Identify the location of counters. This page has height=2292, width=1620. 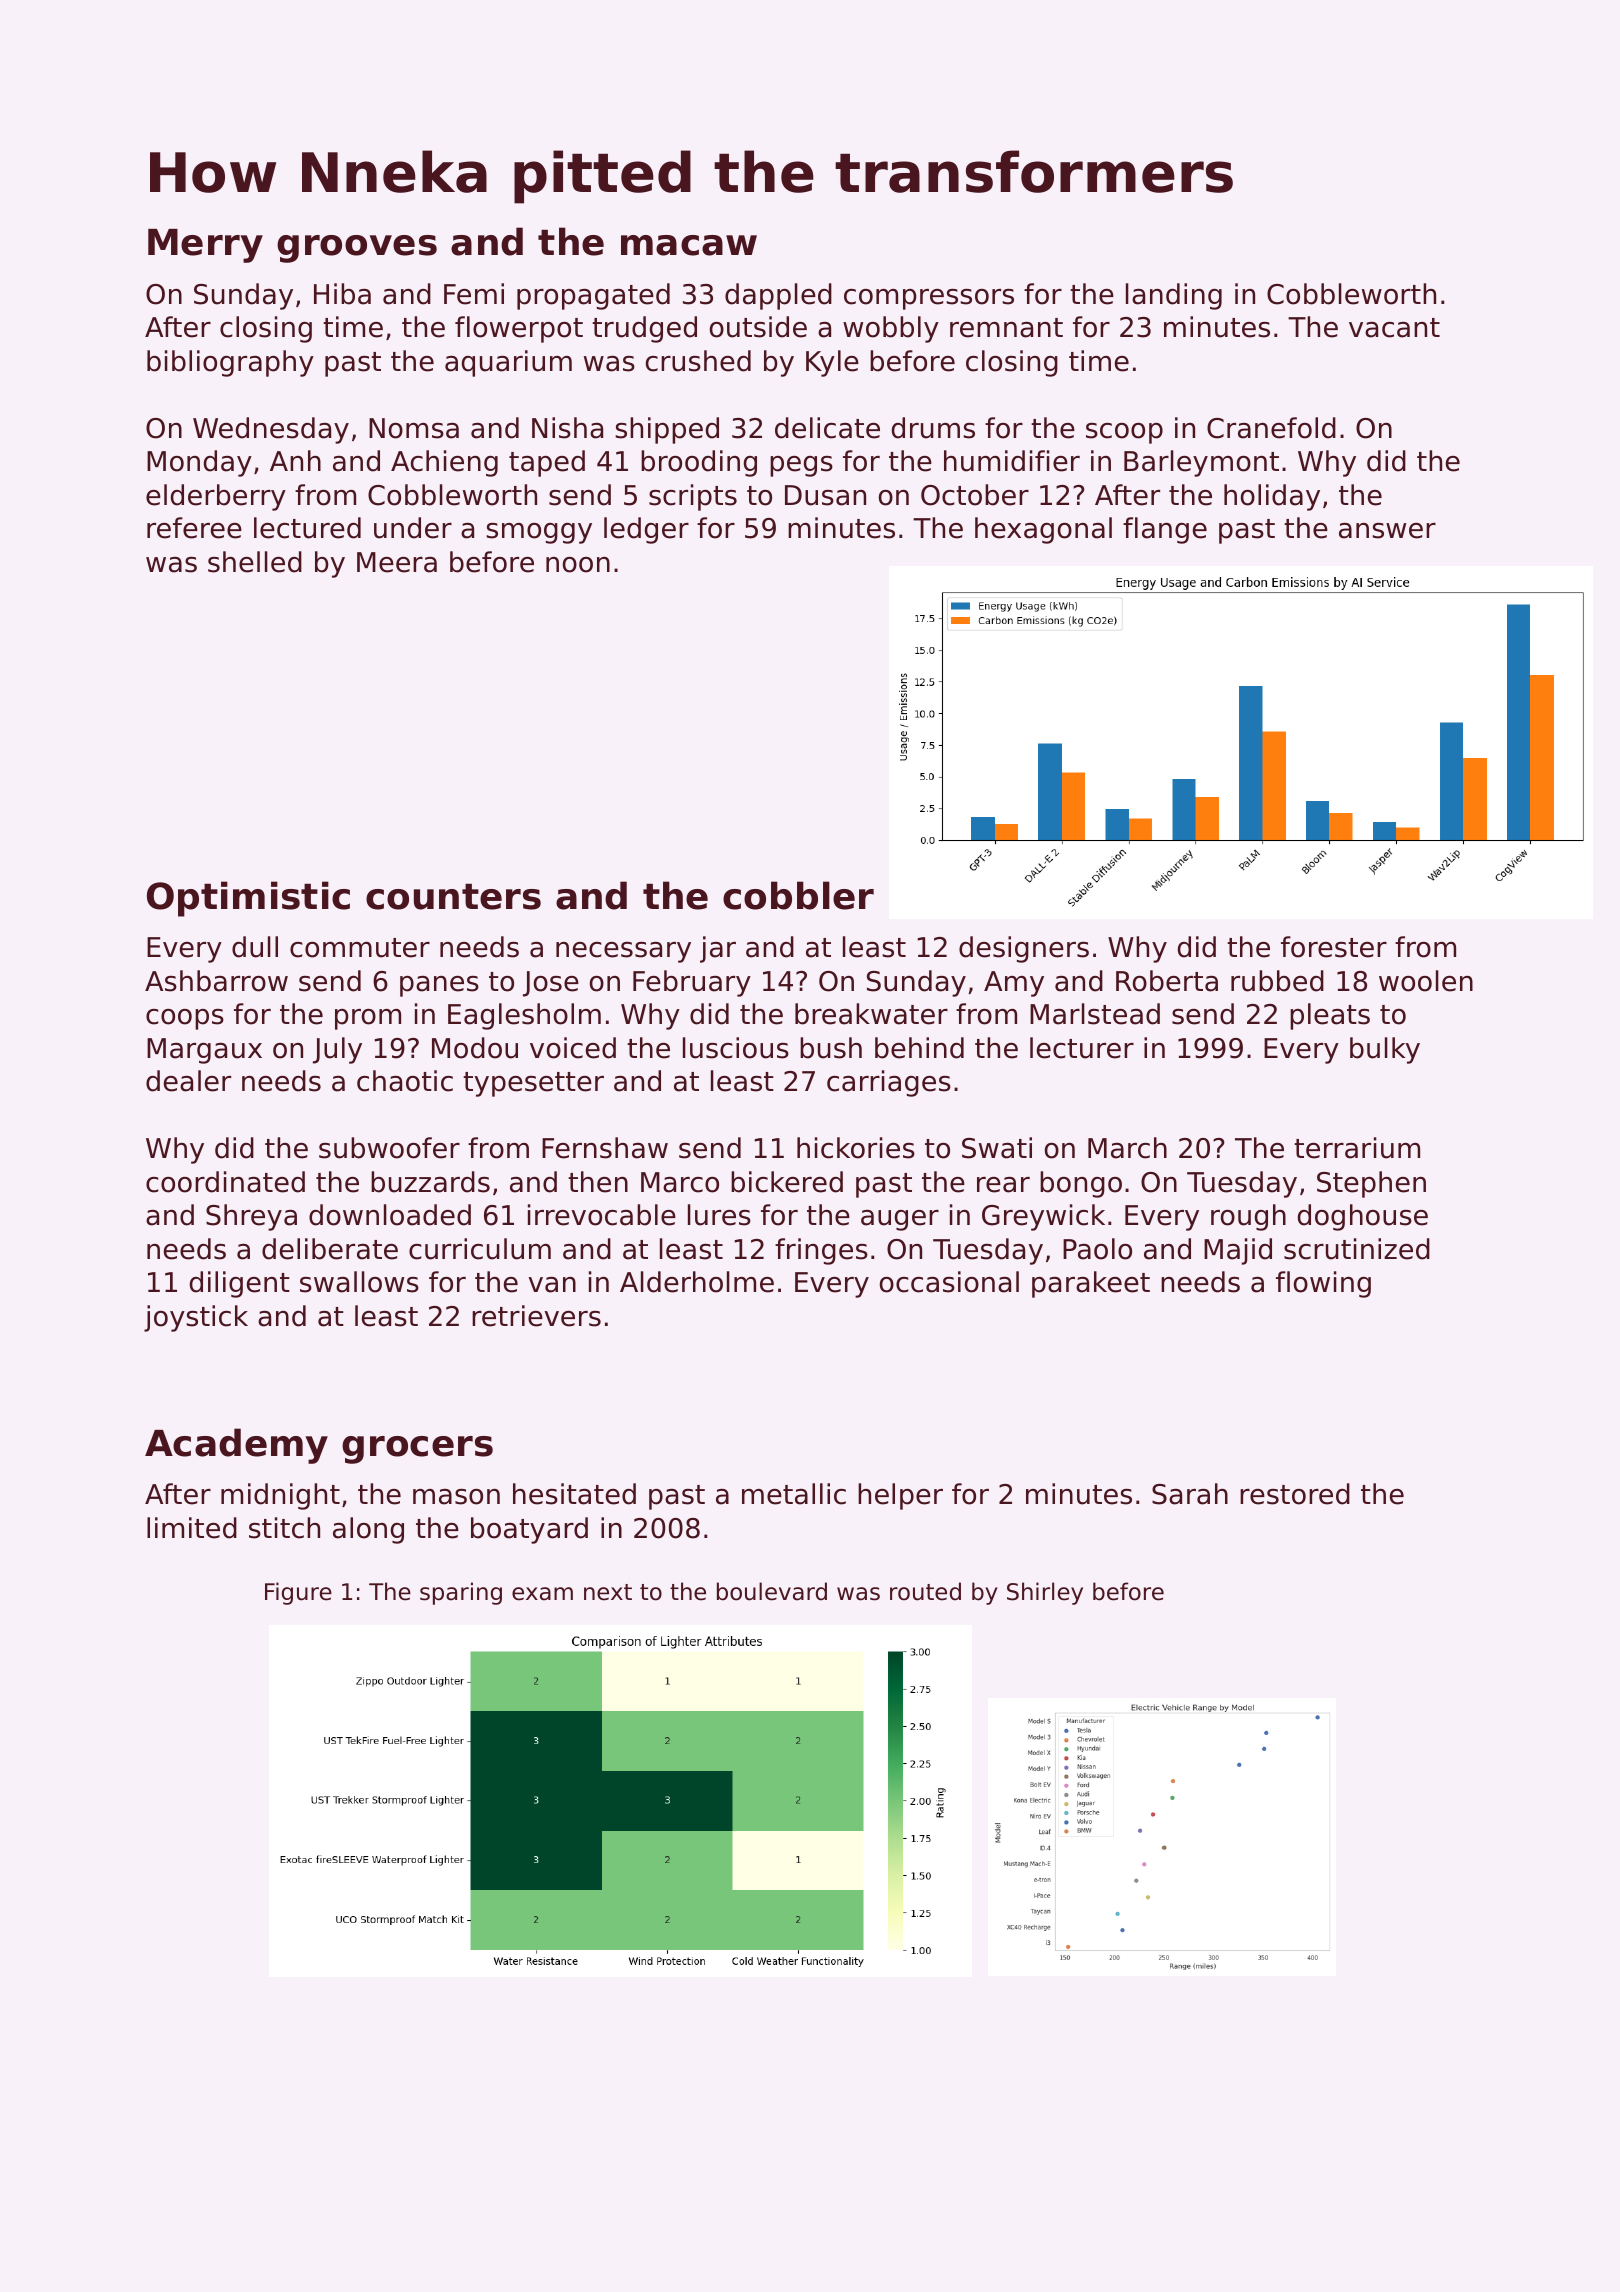
(453, 897).
